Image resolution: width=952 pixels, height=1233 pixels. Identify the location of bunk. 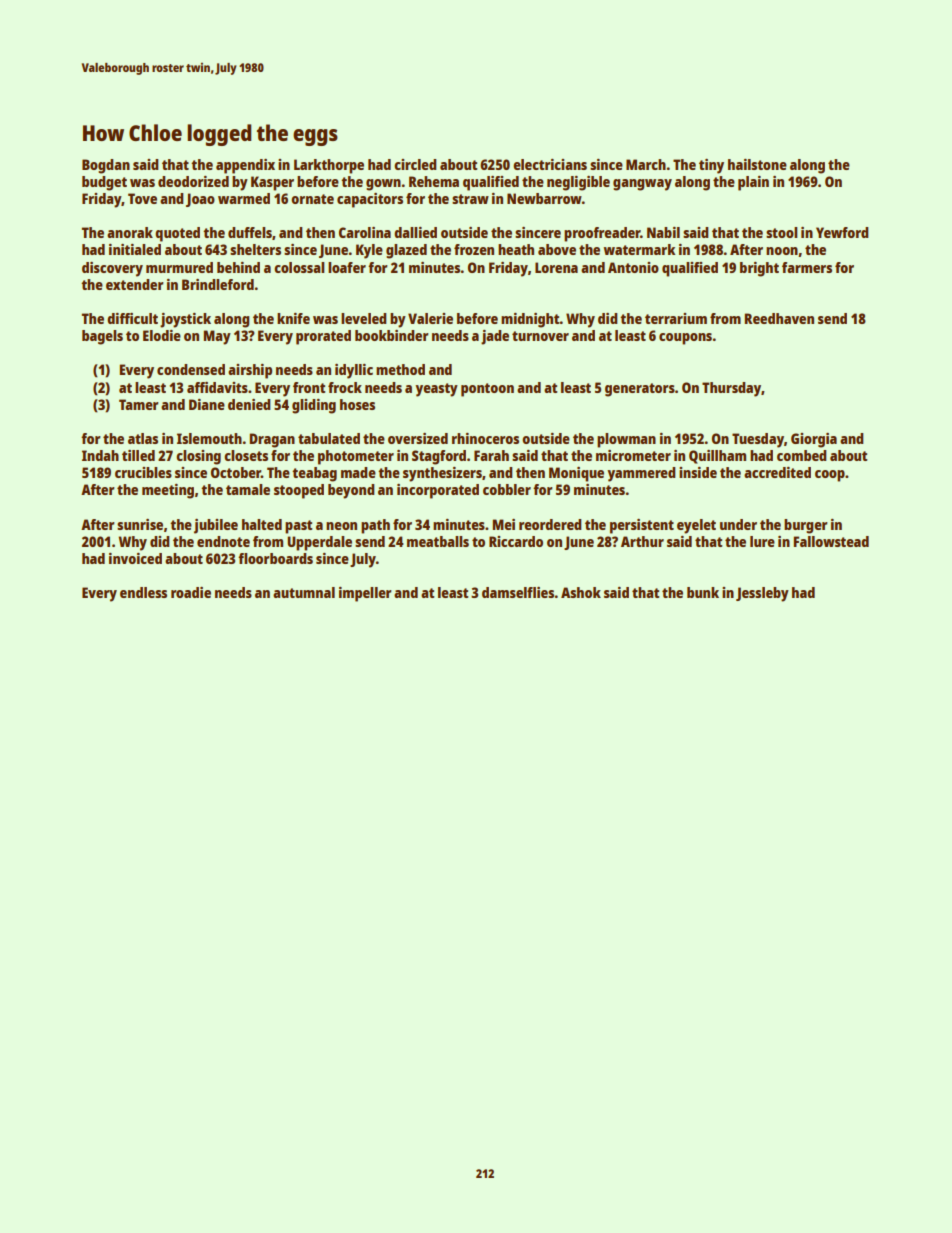
(703, 592).
